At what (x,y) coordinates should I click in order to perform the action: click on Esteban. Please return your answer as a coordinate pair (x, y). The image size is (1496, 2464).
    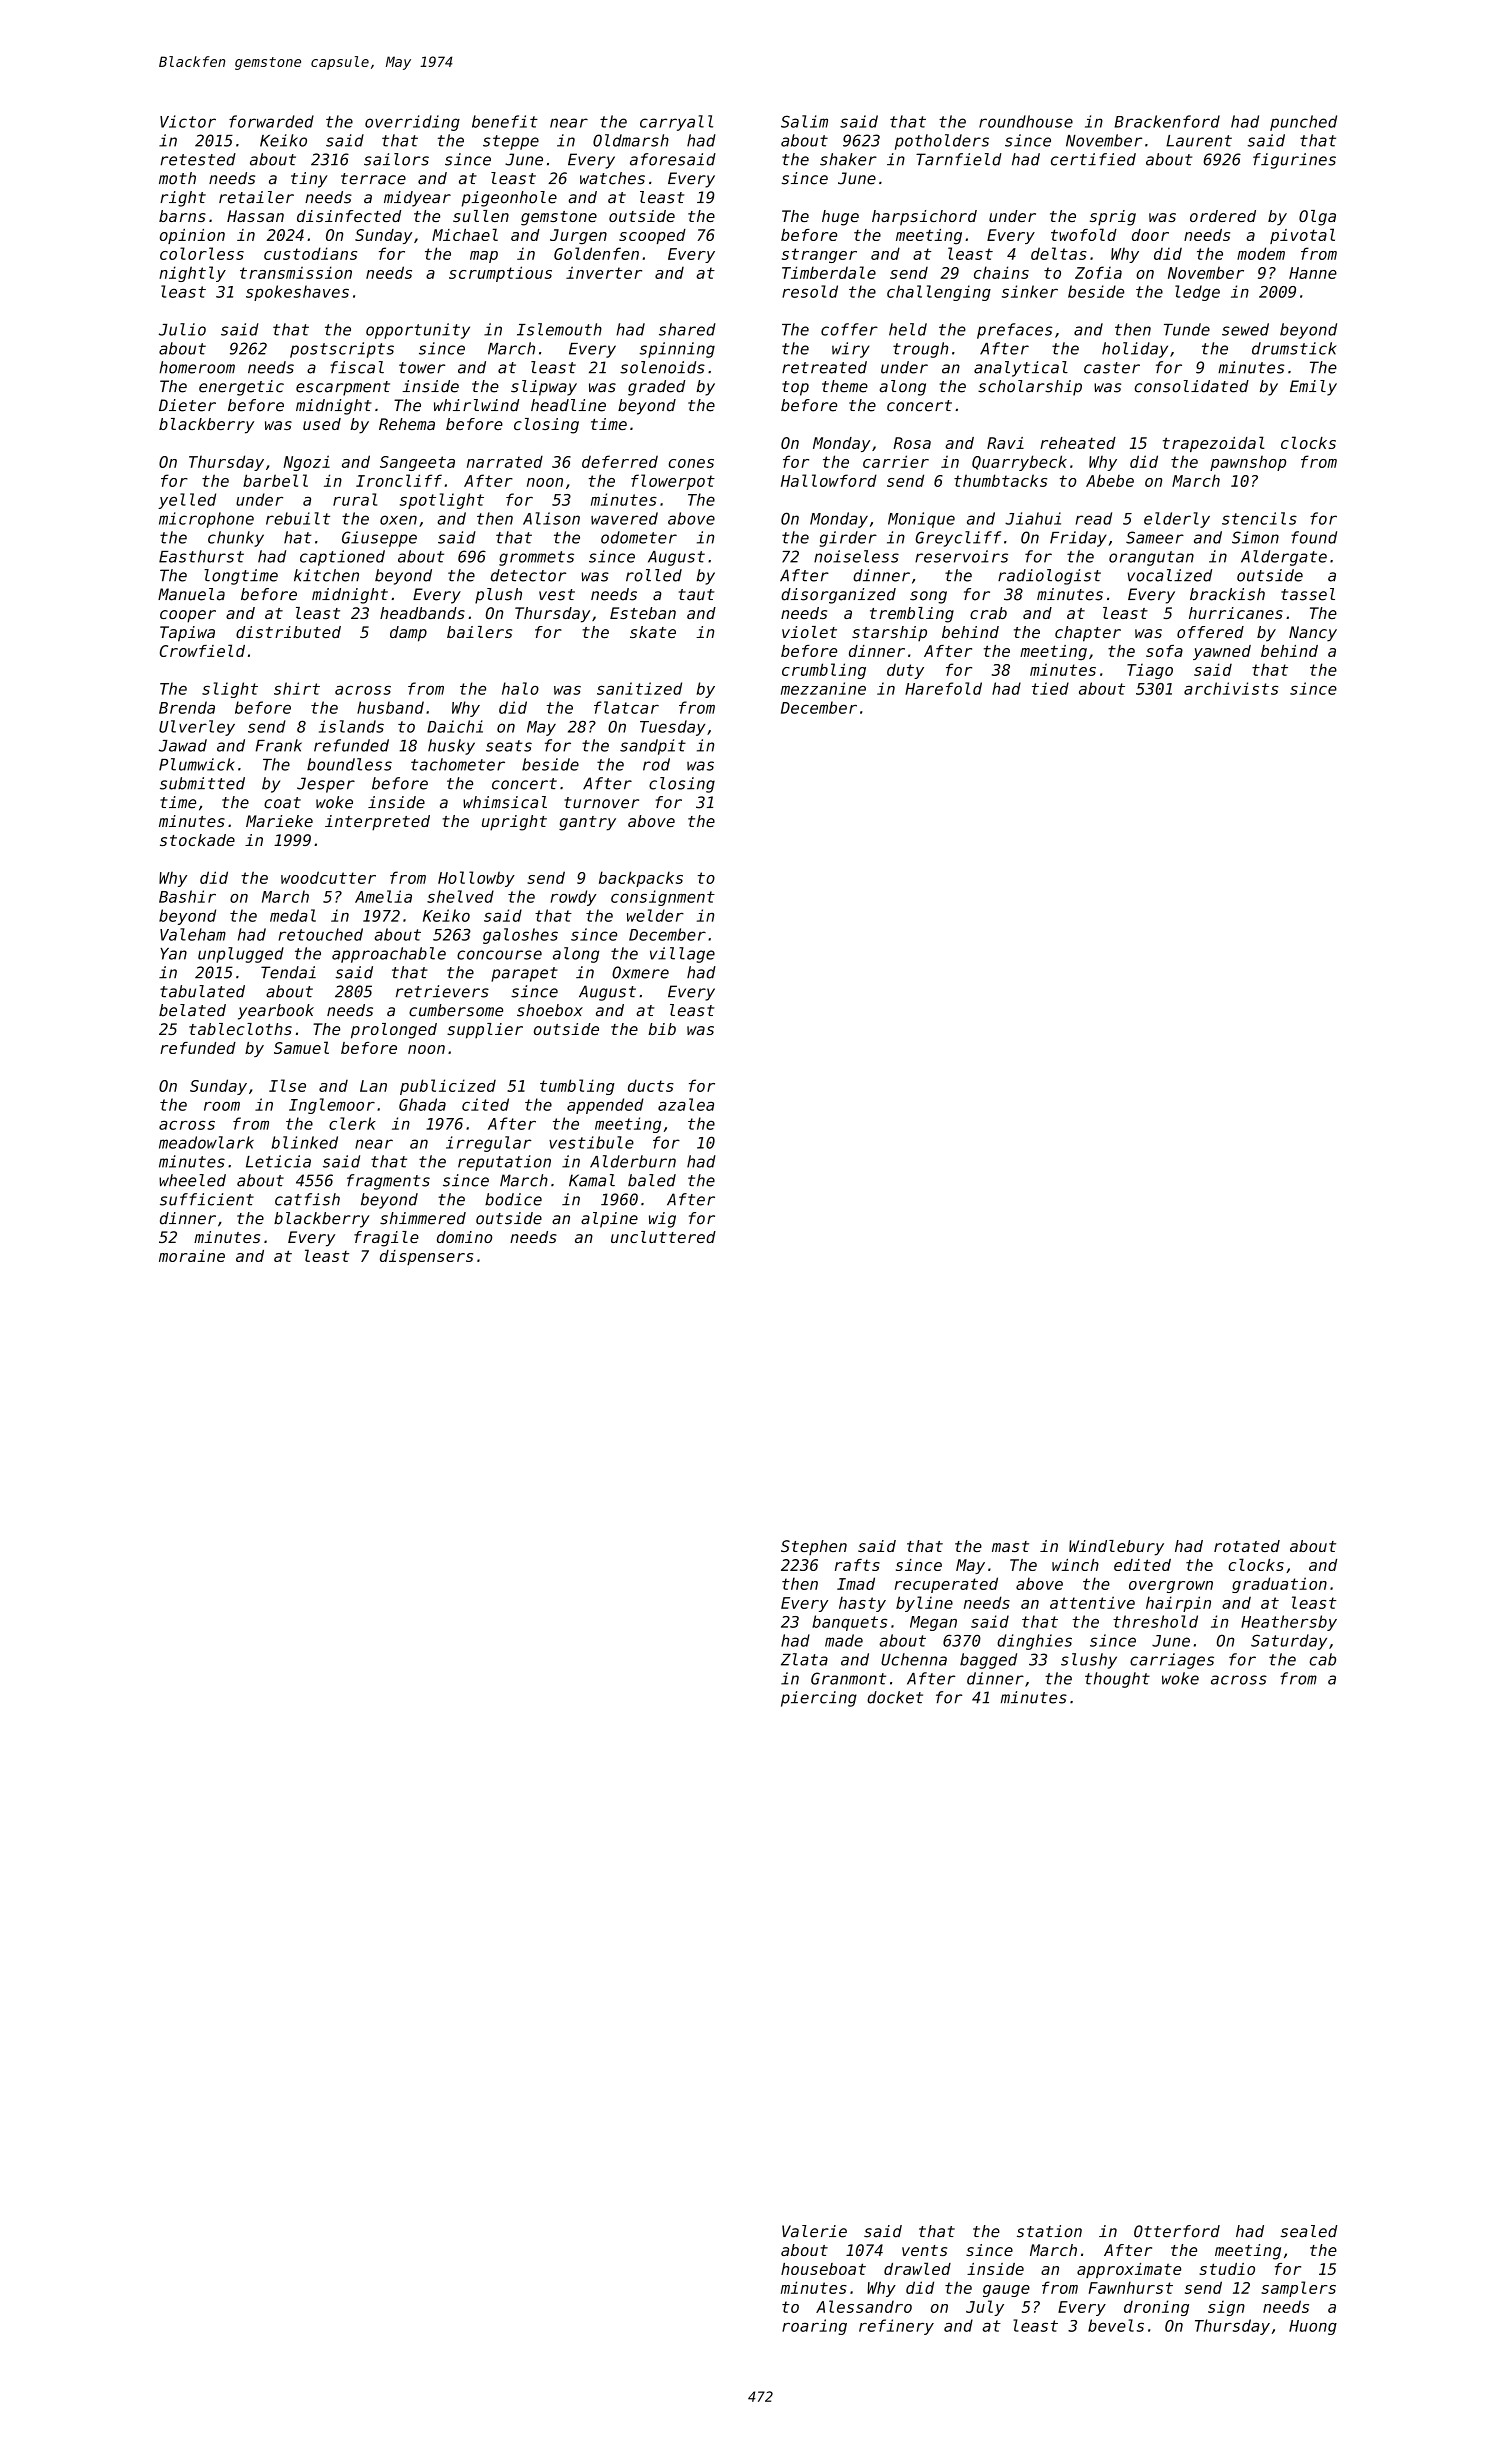
    Looking at the image, I should click on (643, 613).
